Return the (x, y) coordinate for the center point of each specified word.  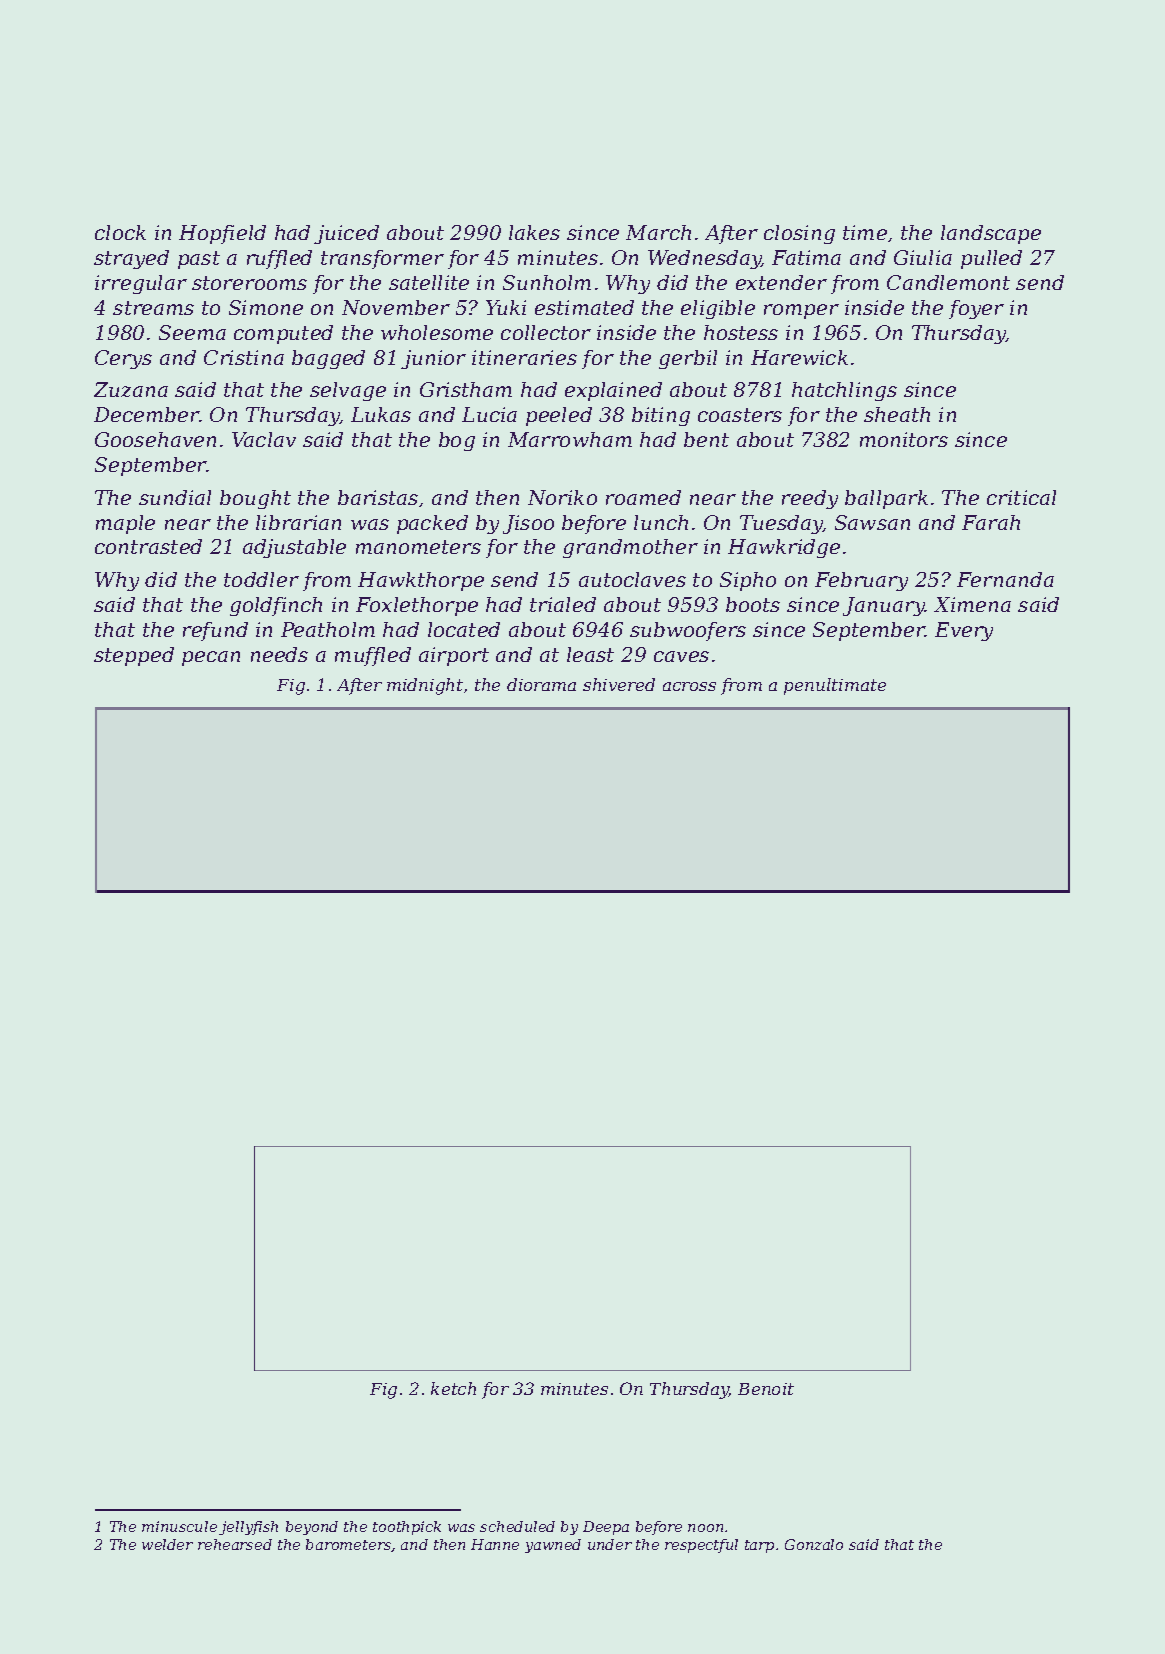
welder (167, 1544)
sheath (897, 414)
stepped (134, 656)
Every (964, 631)
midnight (425, 686)
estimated (584, 307)
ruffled (279, 259)
